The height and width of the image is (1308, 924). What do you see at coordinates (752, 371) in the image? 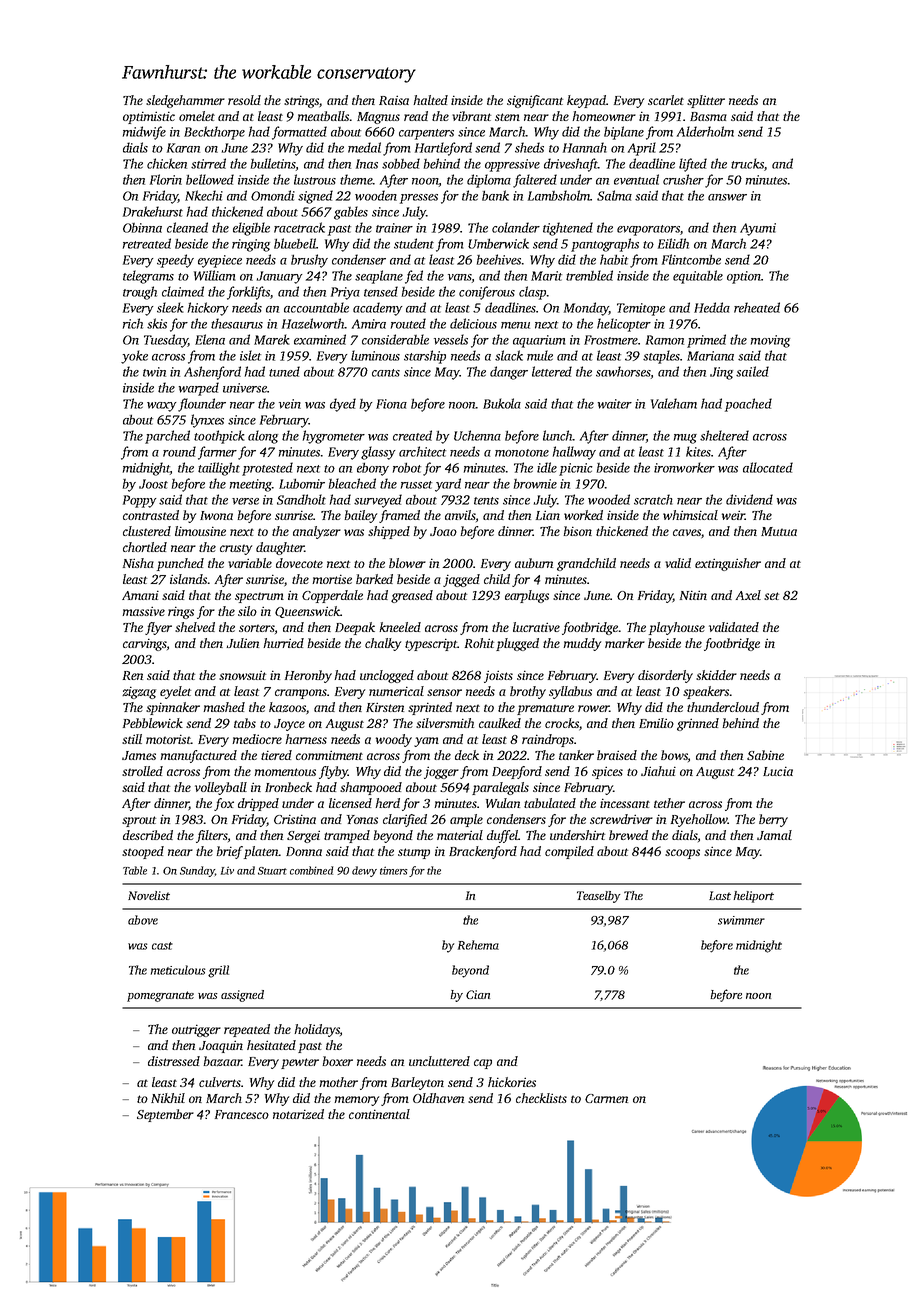
I see `sailed` at bounding box center [752, 371].
